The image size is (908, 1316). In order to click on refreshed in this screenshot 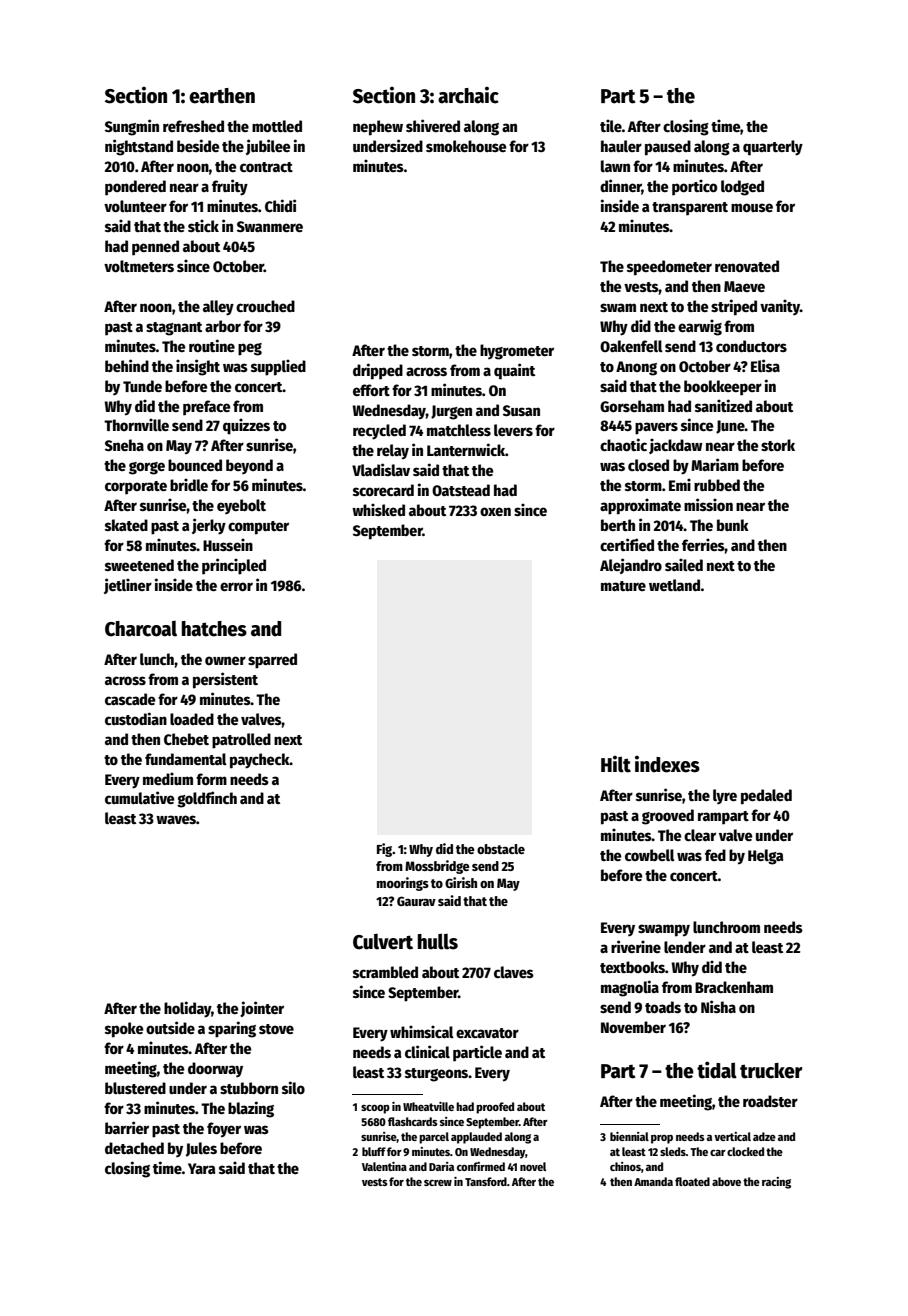, I will do `click(193, 126)`.
